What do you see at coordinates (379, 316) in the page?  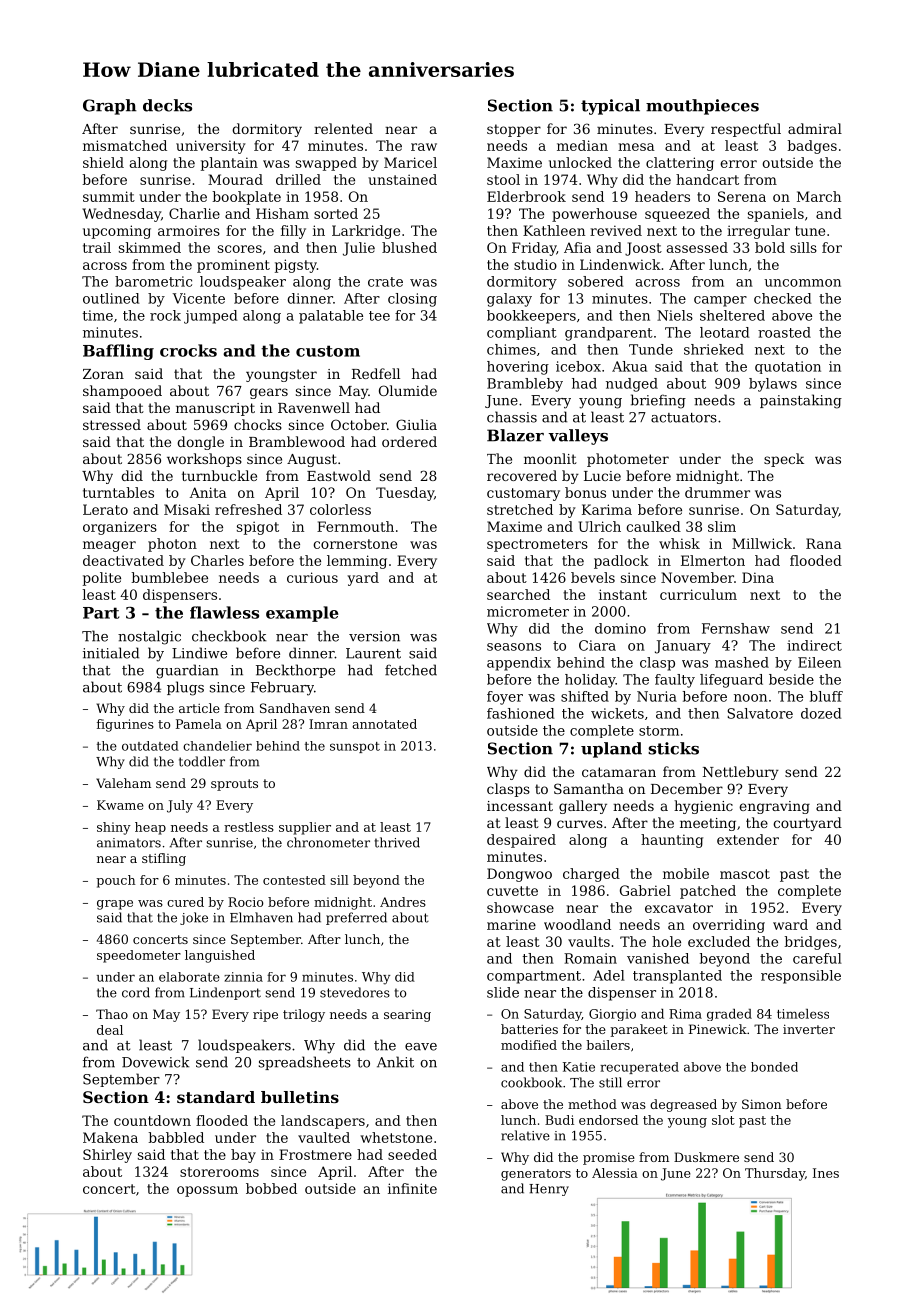 I see `tee` at bounding box center [379, 316].
